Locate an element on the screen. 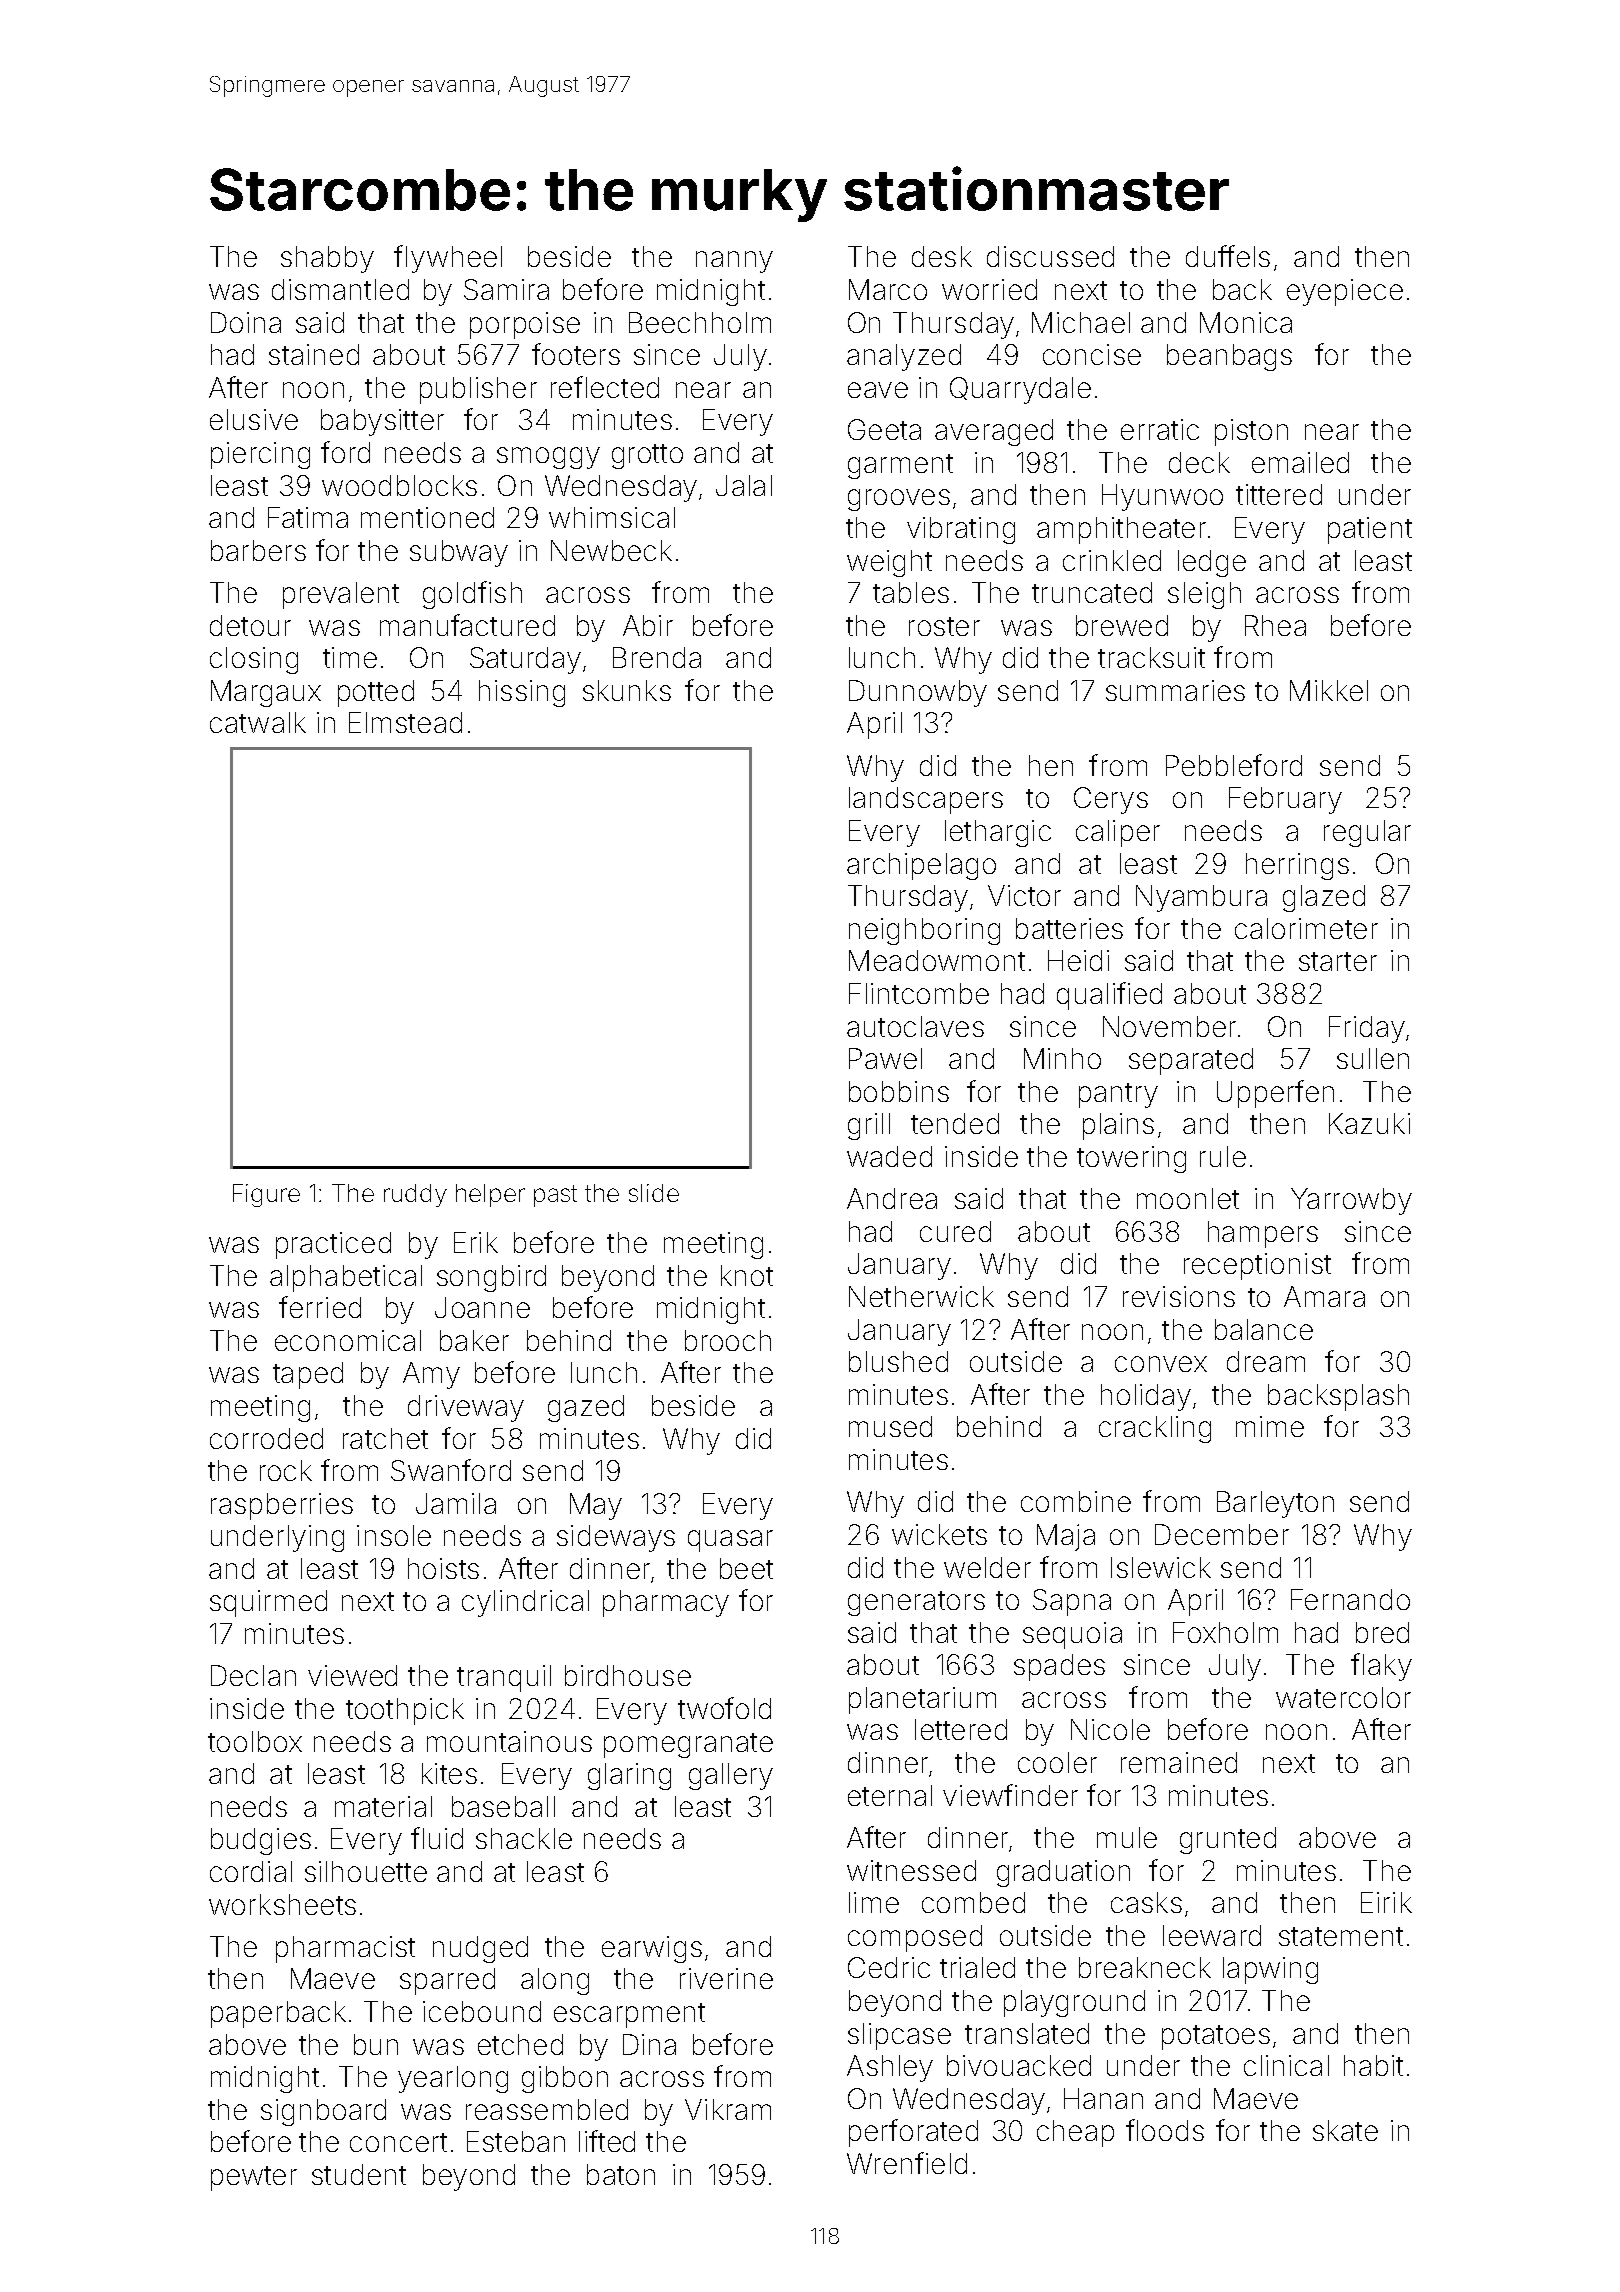  pewter is located at coordinates (254, 2178).
